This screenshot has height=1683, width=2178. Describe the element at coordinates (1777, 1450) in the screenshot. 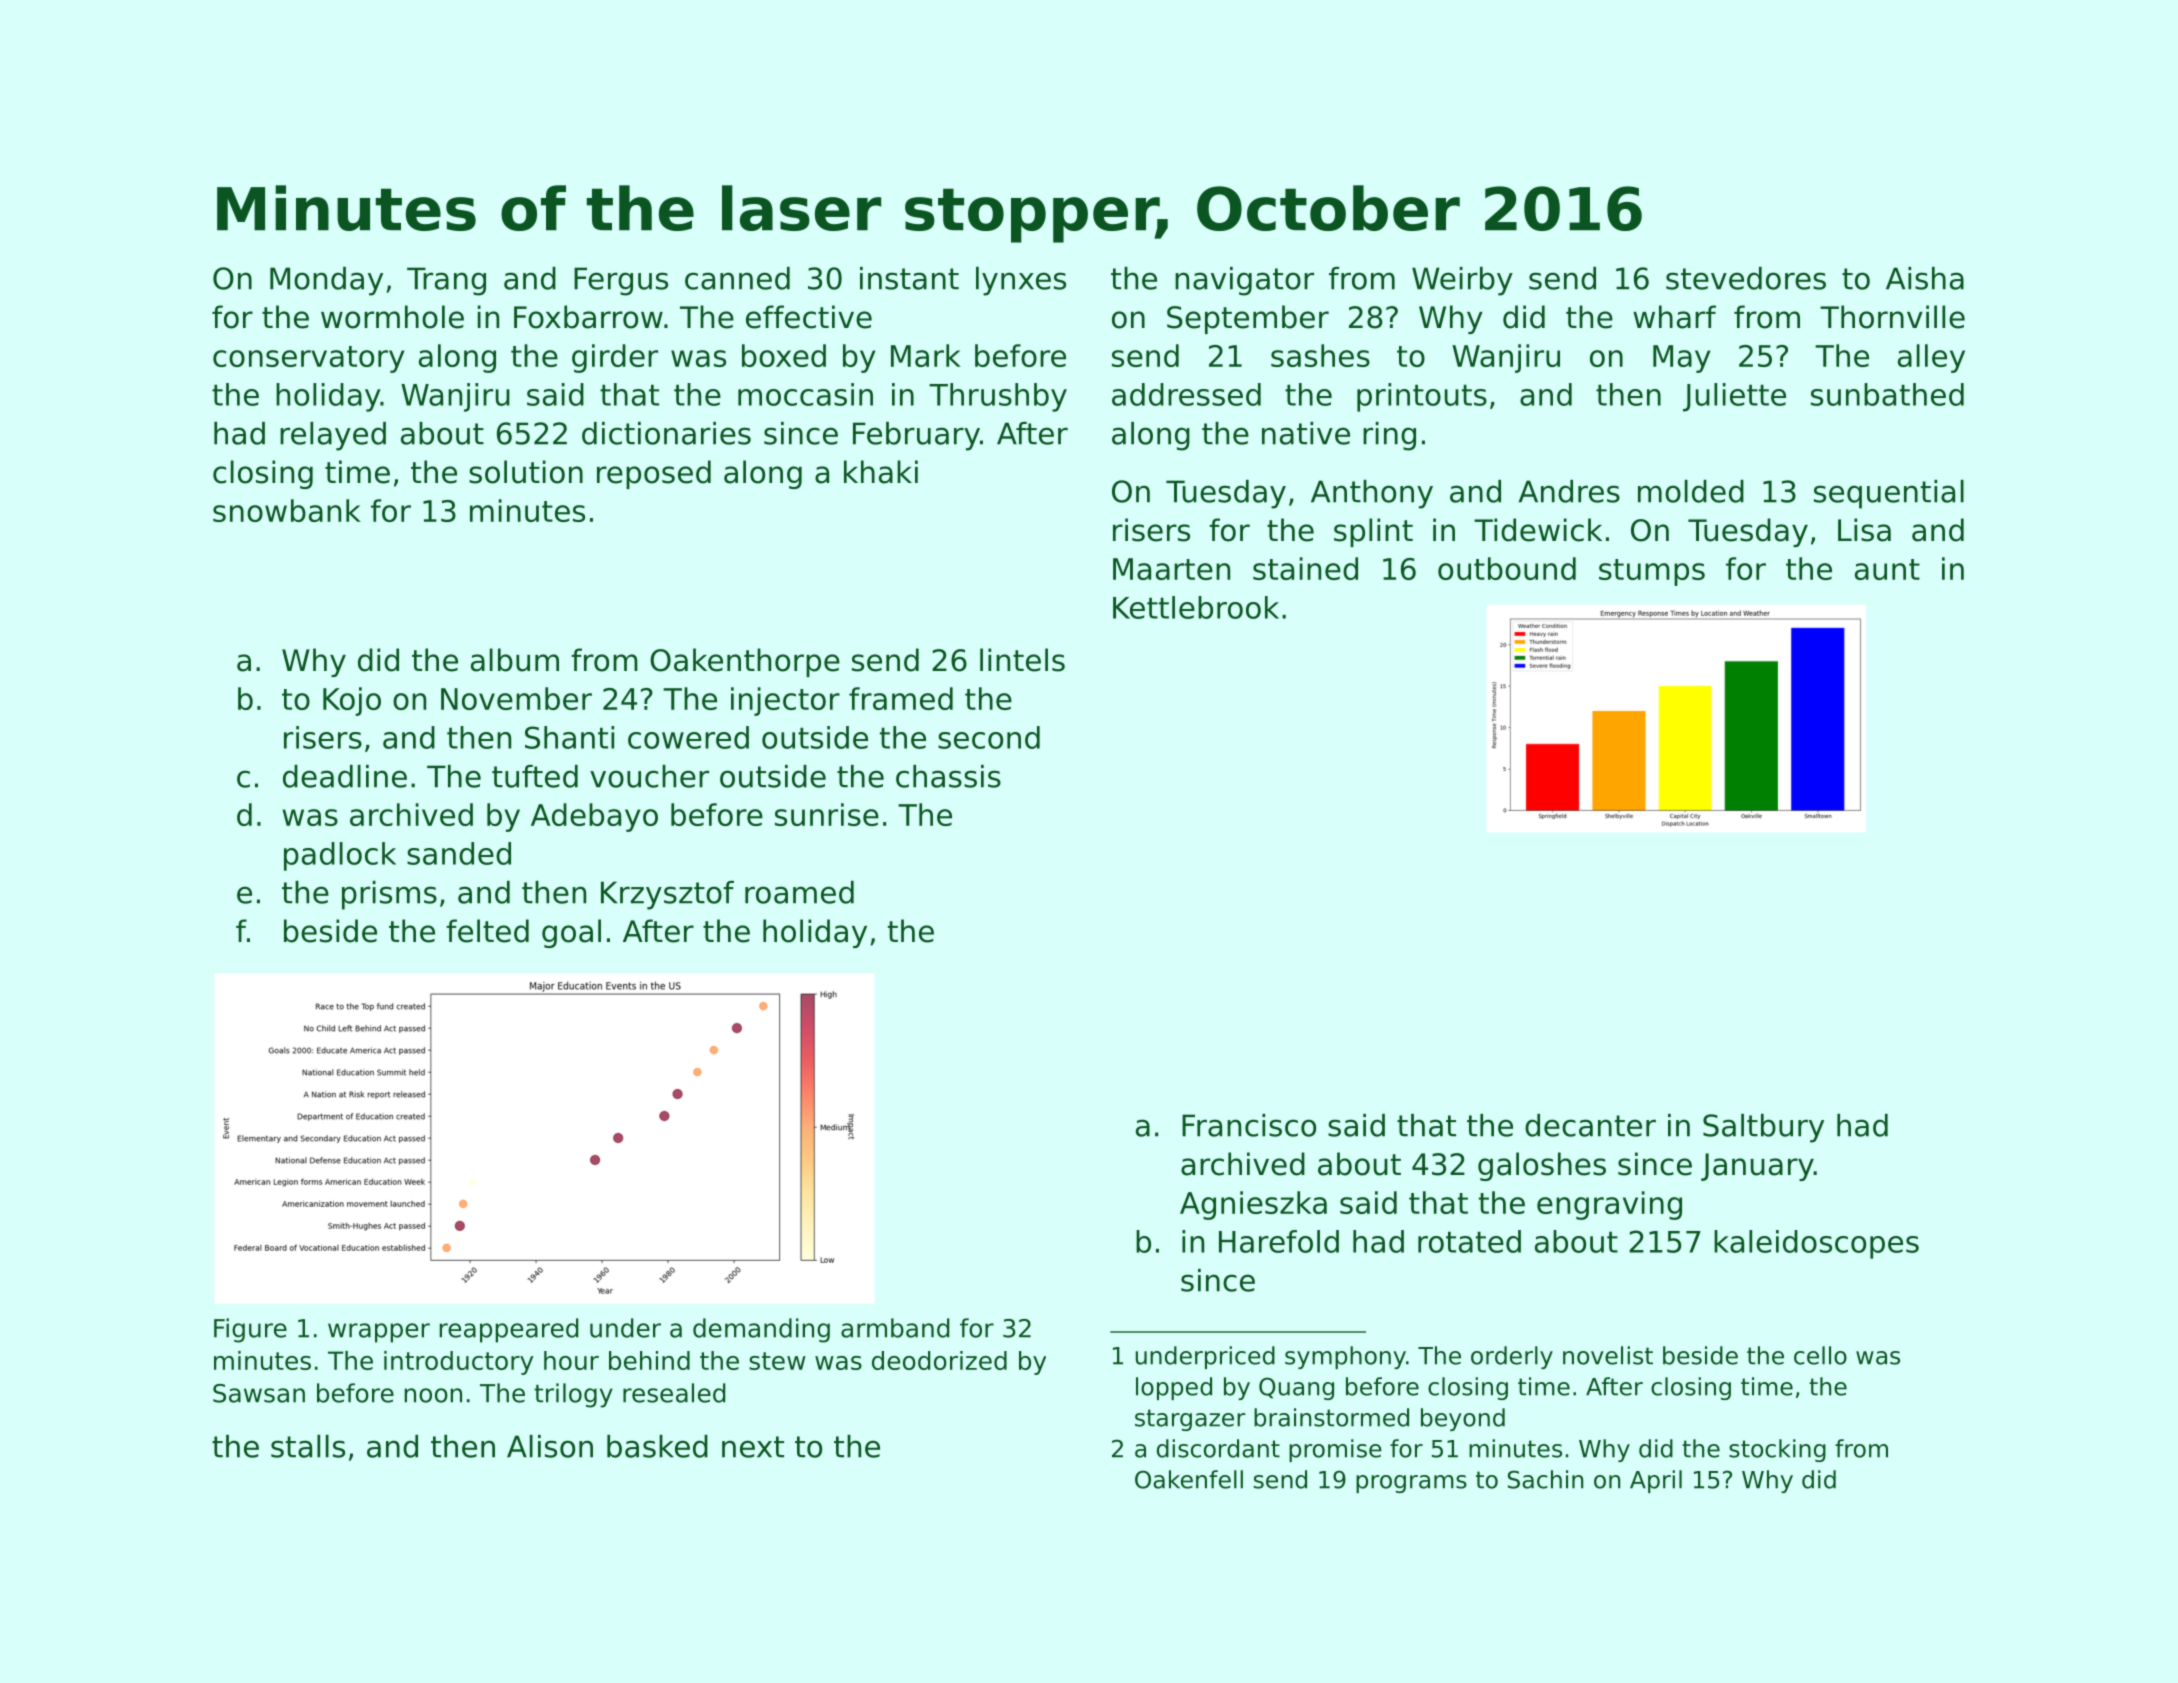

I see `stocking` at that location.
